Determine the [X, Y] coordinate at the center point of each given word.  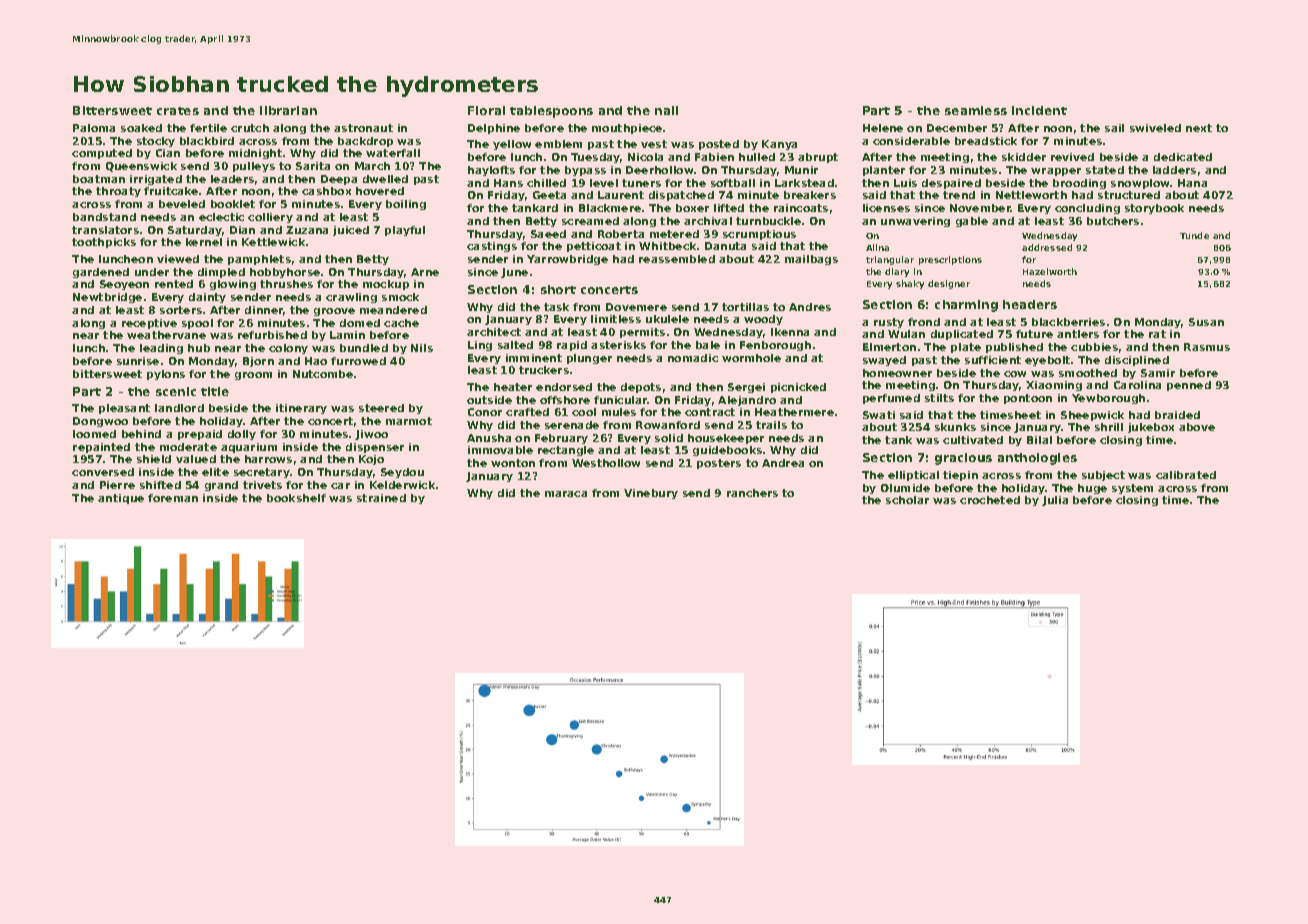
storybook [1154, 209]
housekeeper [726, 439]
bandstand [104, 217]
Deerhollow [659, 170]
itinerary [301, 409]
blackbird [207, 141]
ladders [1174, 170]
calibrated [1186, 475]
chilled [546, 183]
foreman [173, 498]
